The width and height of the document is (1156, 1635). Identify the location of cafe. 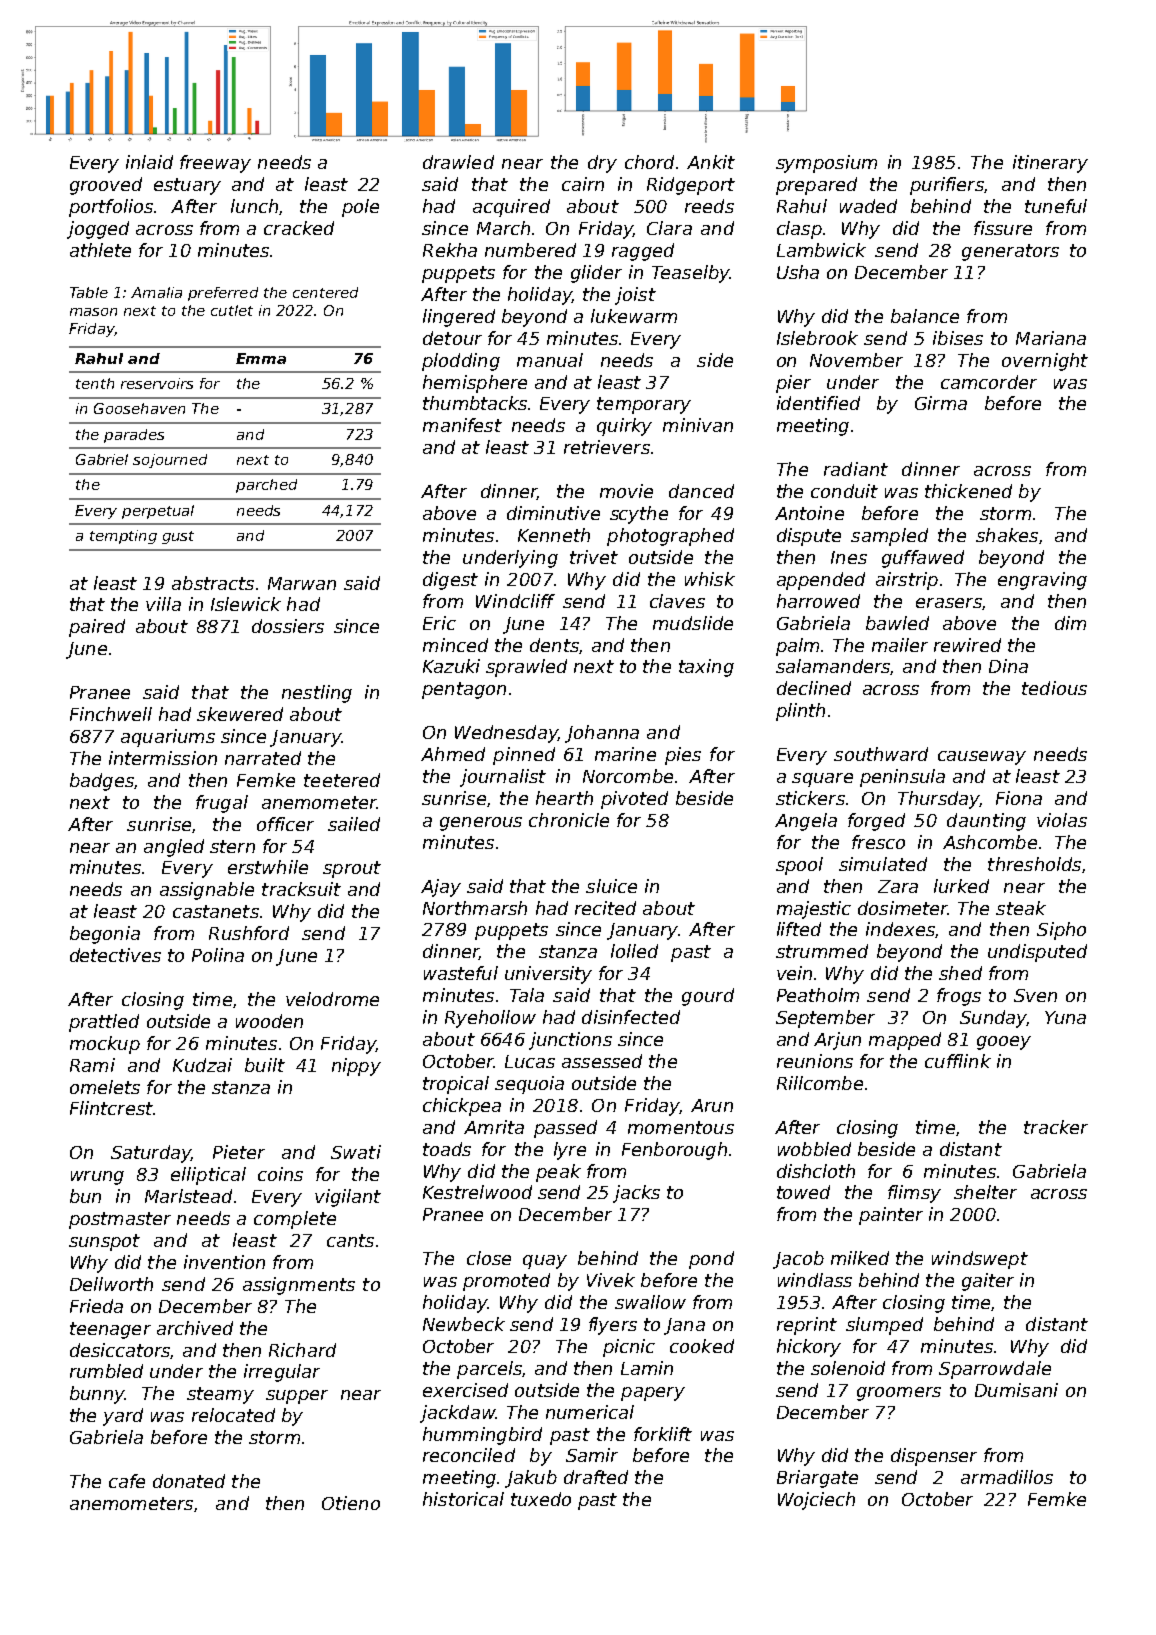
(127, 1481).
